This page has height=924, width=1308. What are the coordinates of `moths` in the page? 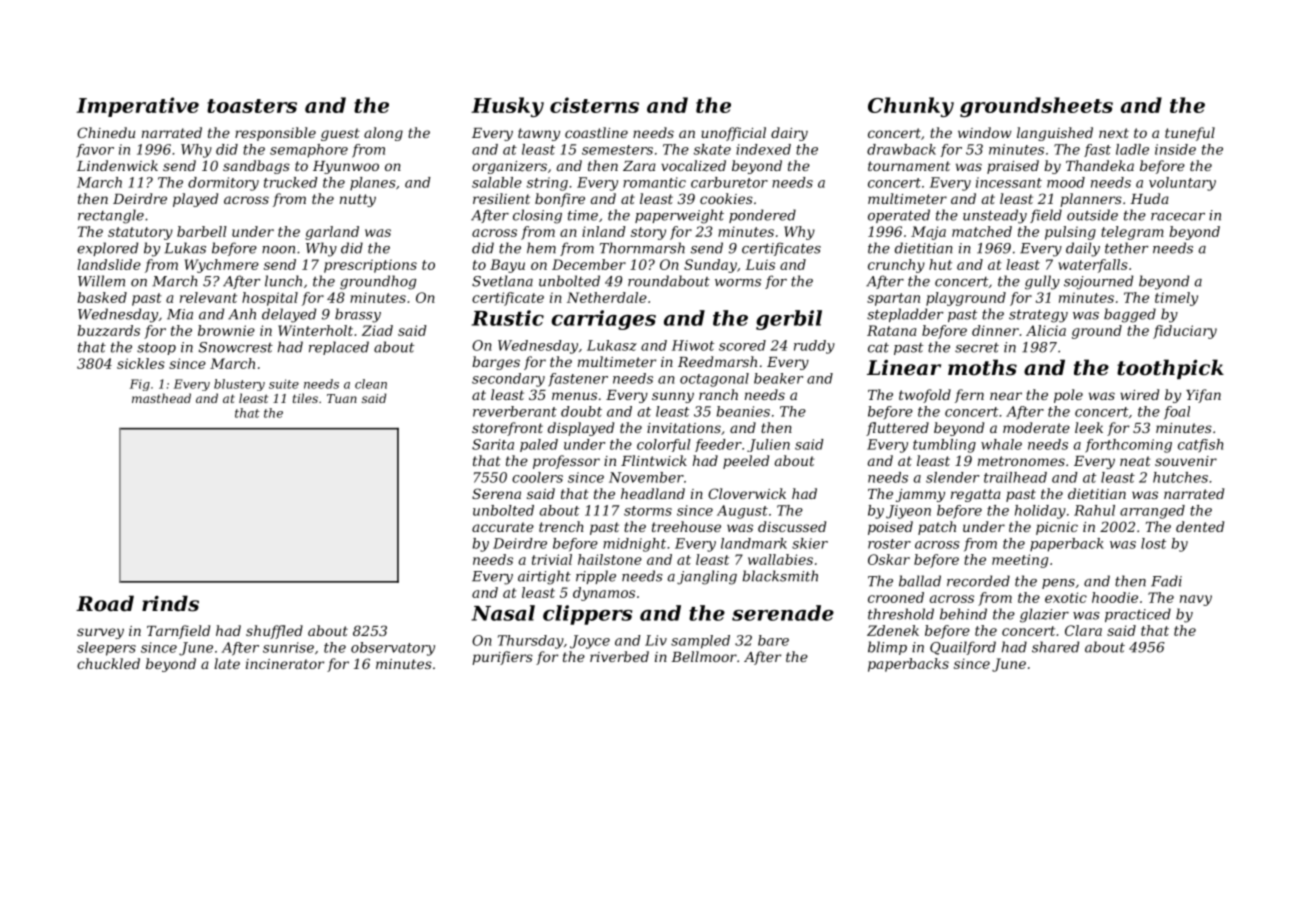 It's located at (982, 367).
